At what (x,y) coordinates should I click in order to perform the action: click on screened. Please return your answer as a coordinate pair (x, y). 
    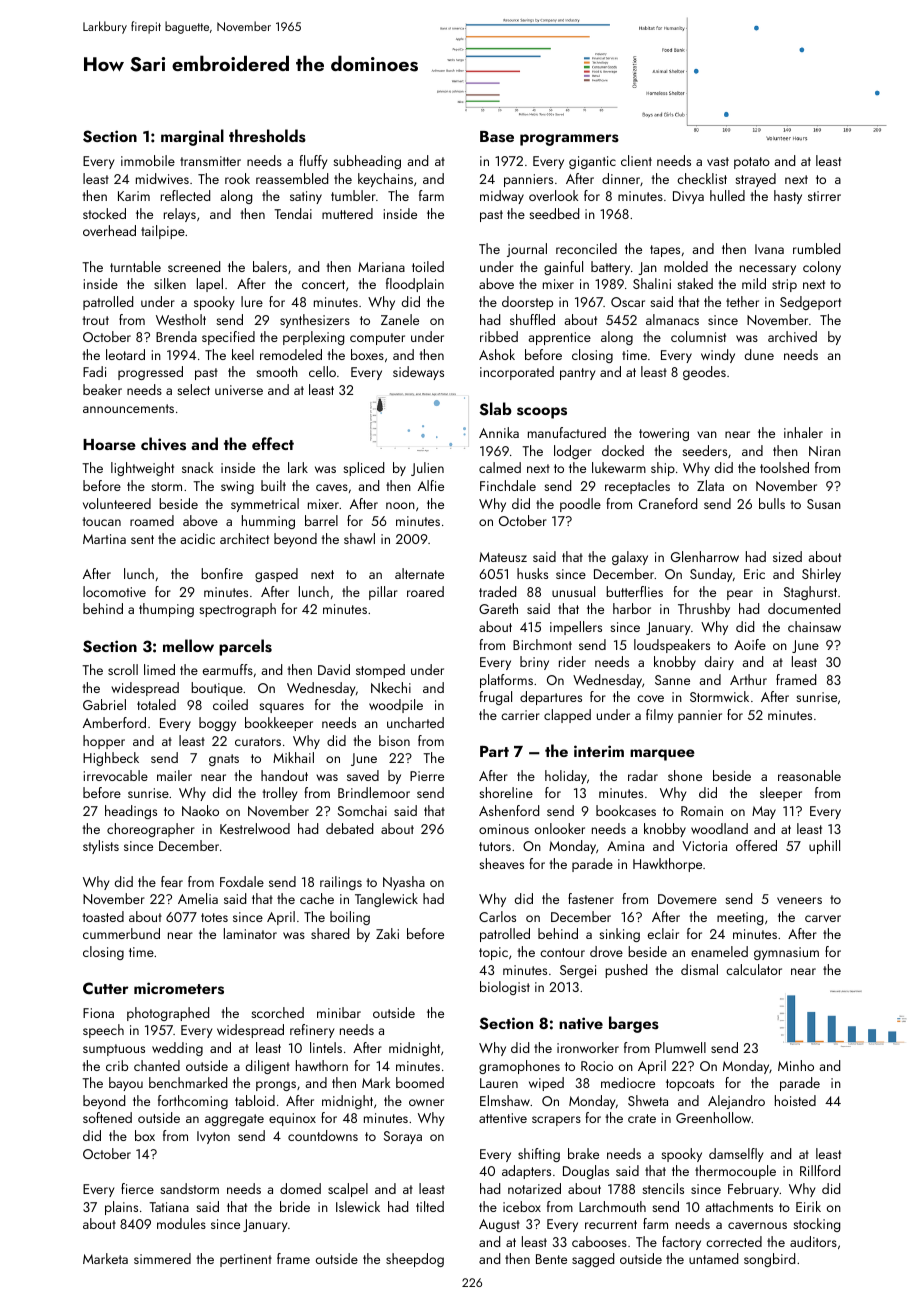
    Looking at the image, I should click on (194, 266).
